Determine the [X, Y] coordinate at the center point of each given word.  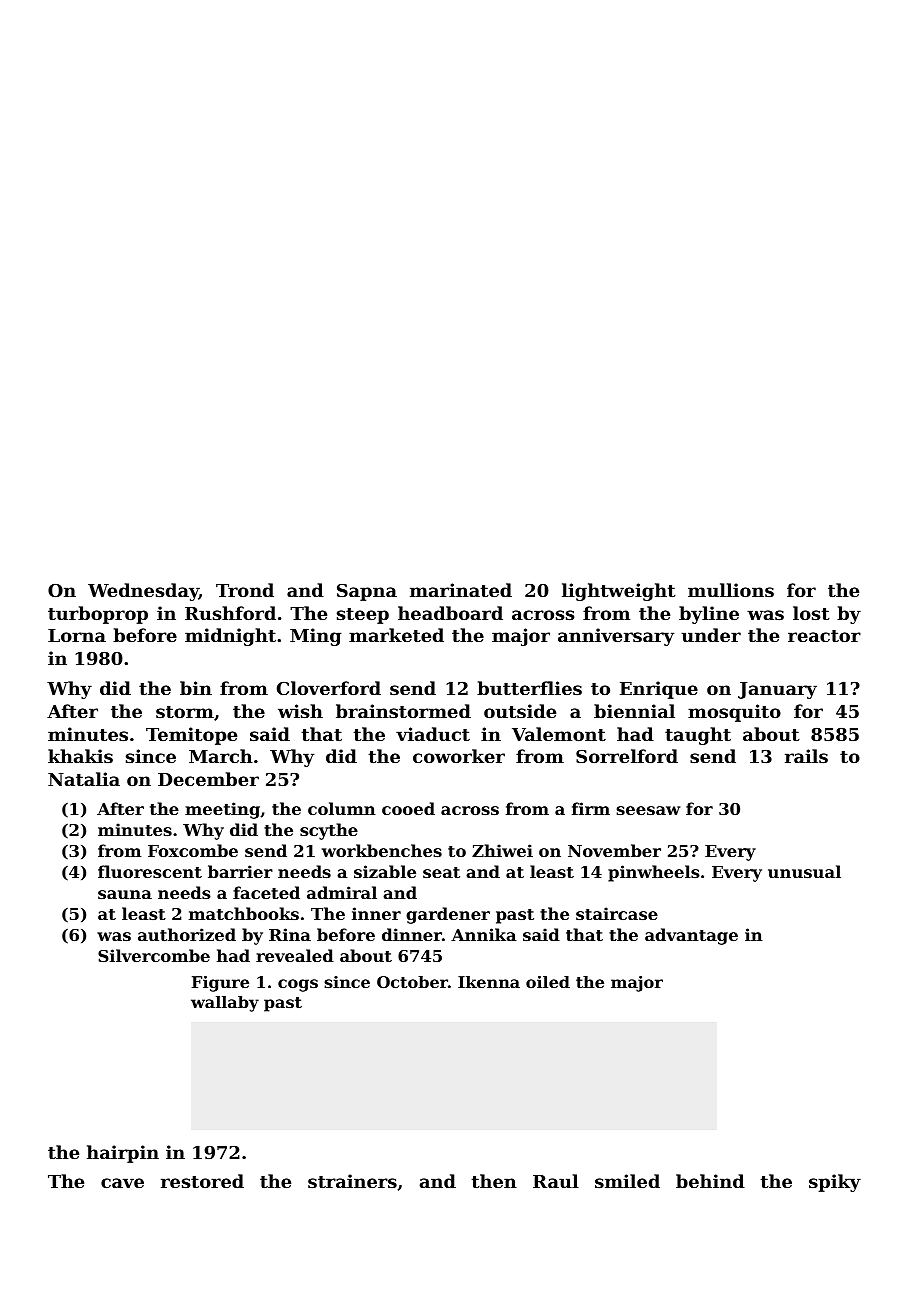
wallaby [225, 1004]
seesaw [648, 810]
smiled [627, 1181]
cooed [408, 808]
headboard [450, 613]
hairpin [123, 1154]
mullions [731, 590]
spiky [835, 1183]
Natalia [84, 779]
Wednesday [143, 592]
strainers [352, 1181]
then [494, 1181]
